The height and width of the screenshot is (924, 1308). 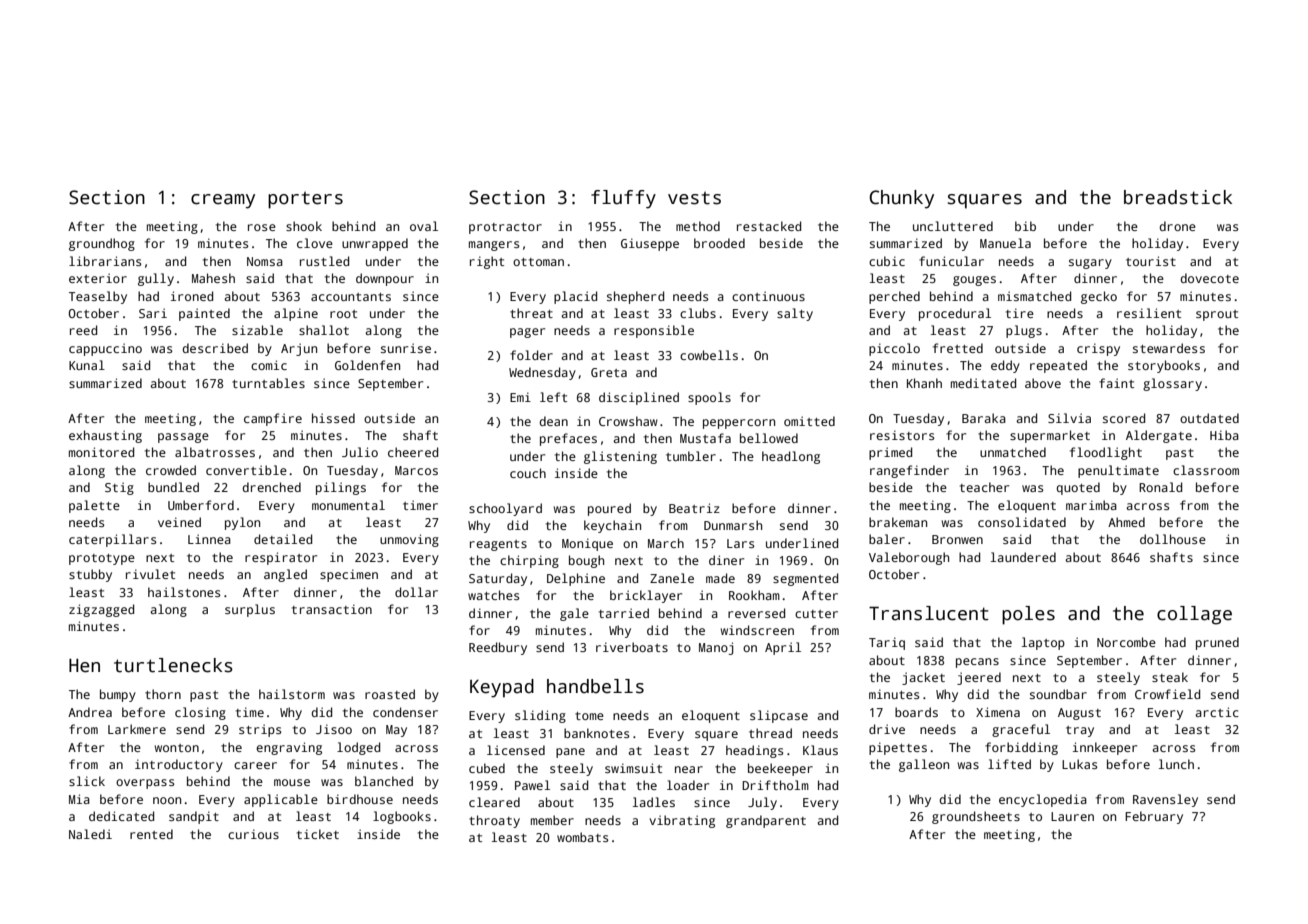 I want to click on Baraka, so click(x=984, y=418).
